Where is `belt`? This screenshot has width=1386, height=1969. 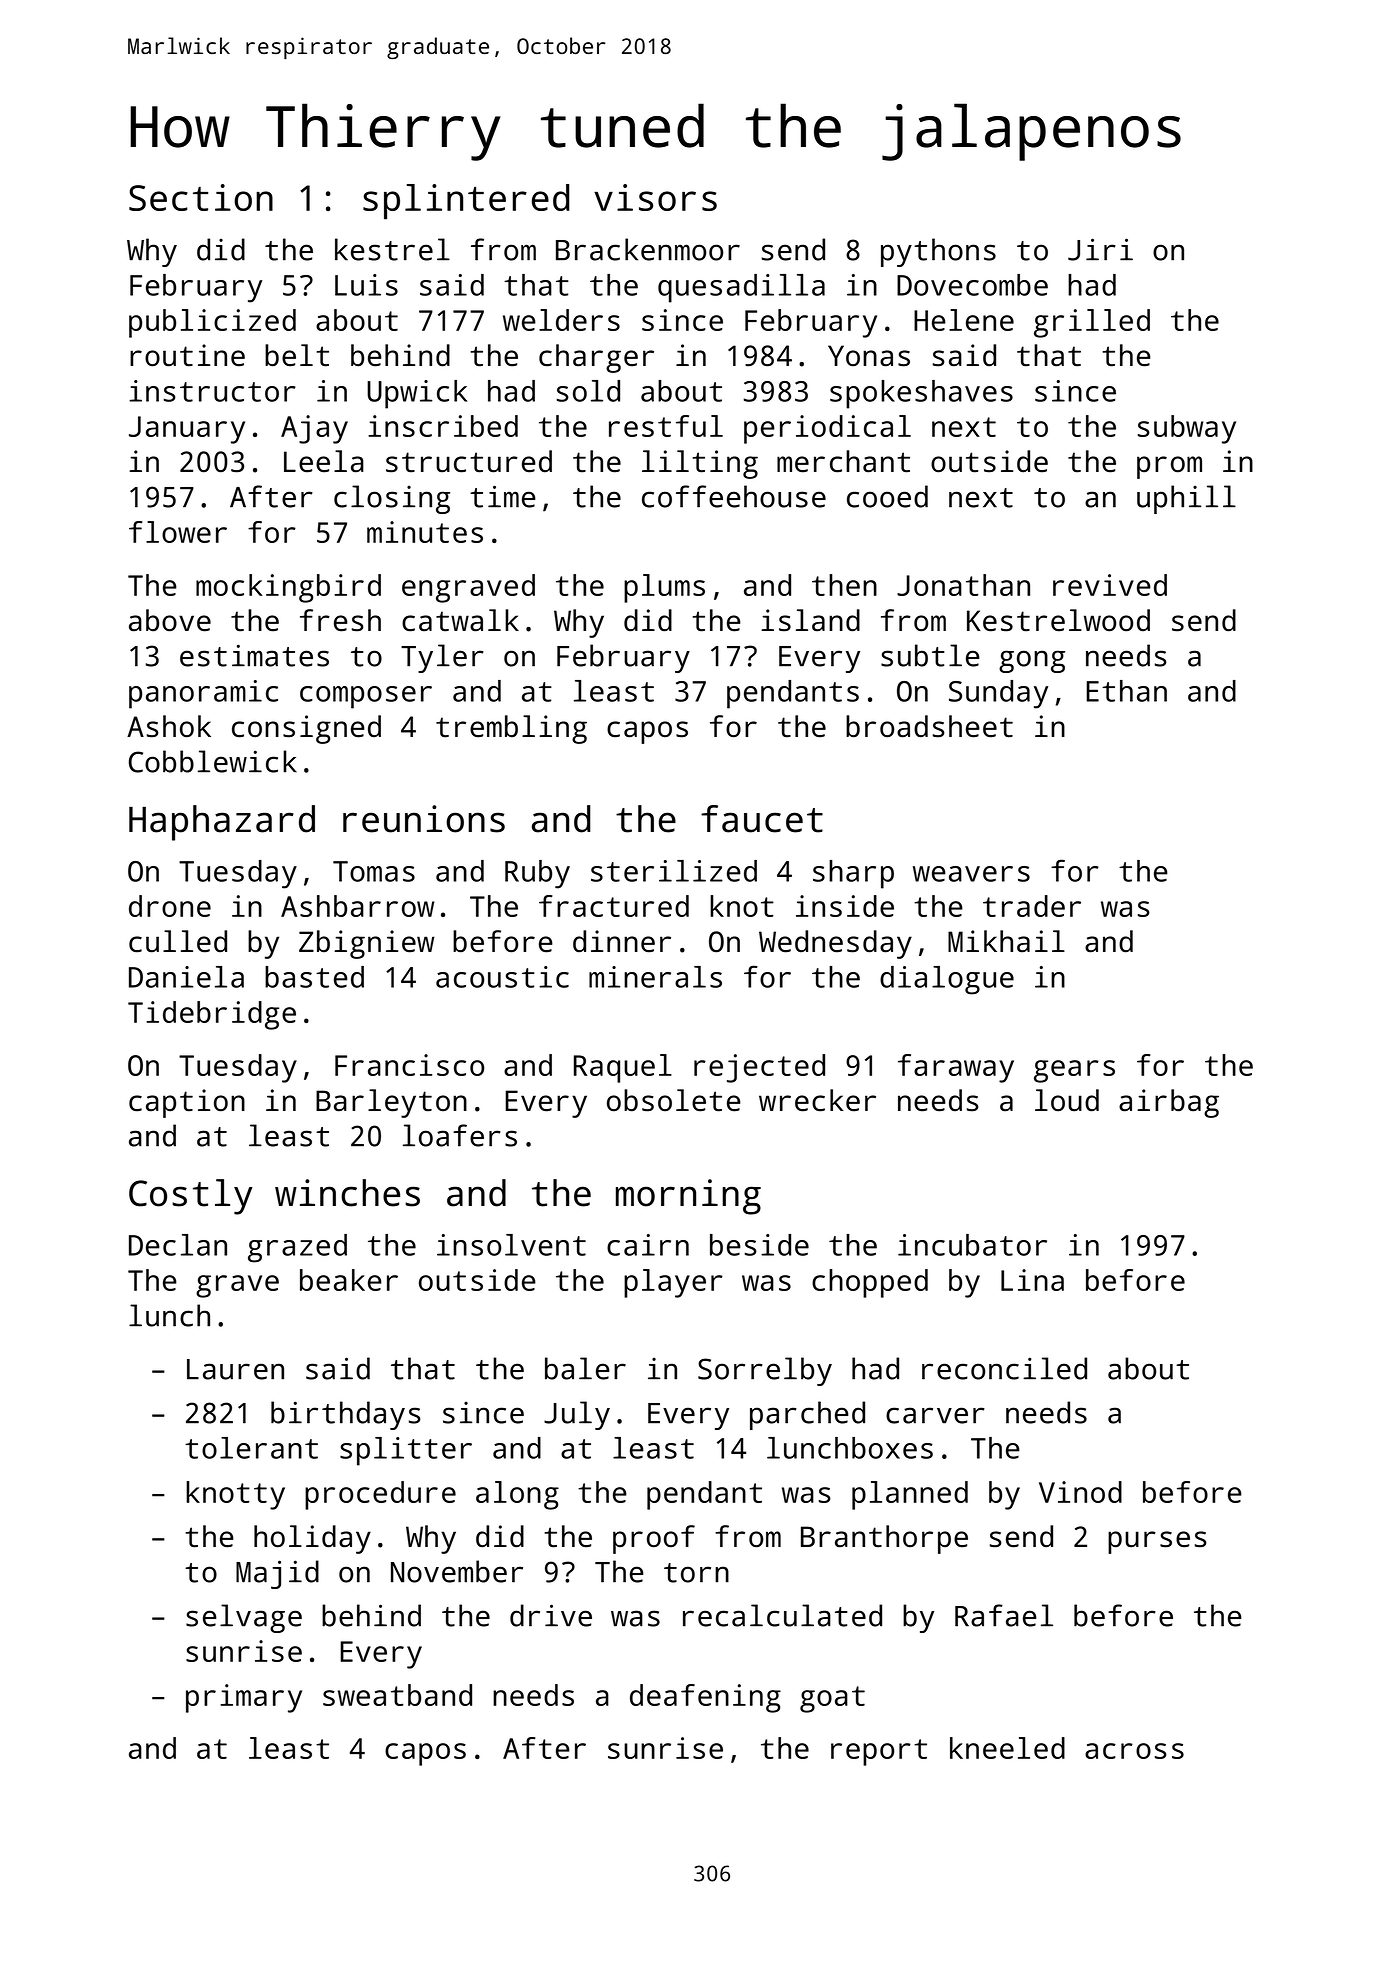
belt is located at coordinates (297, 355).
